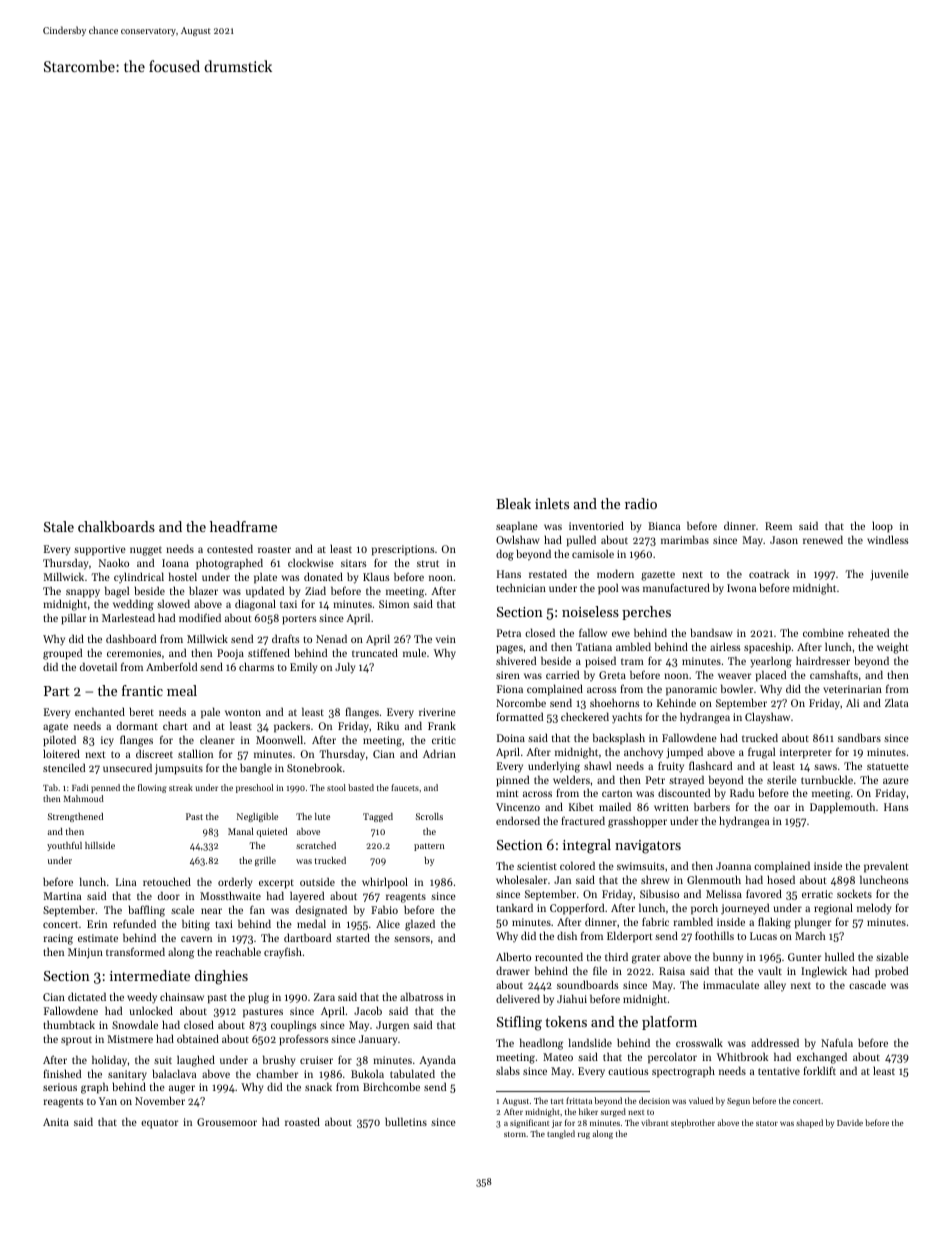  I want to click on Negligible, so click(257, 817).
